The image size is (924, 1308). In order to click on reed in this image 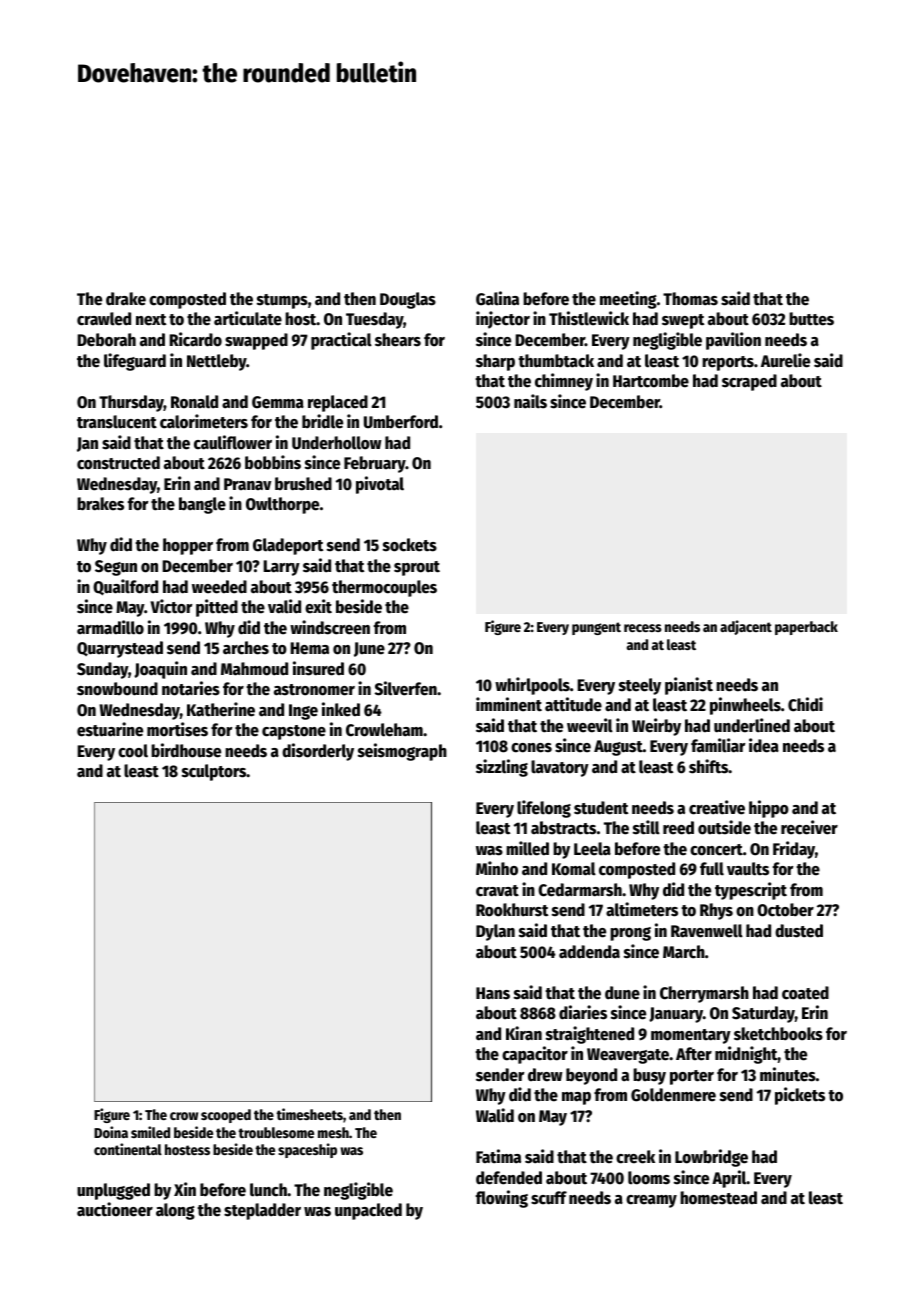, I will do `click(678, 828)`.
